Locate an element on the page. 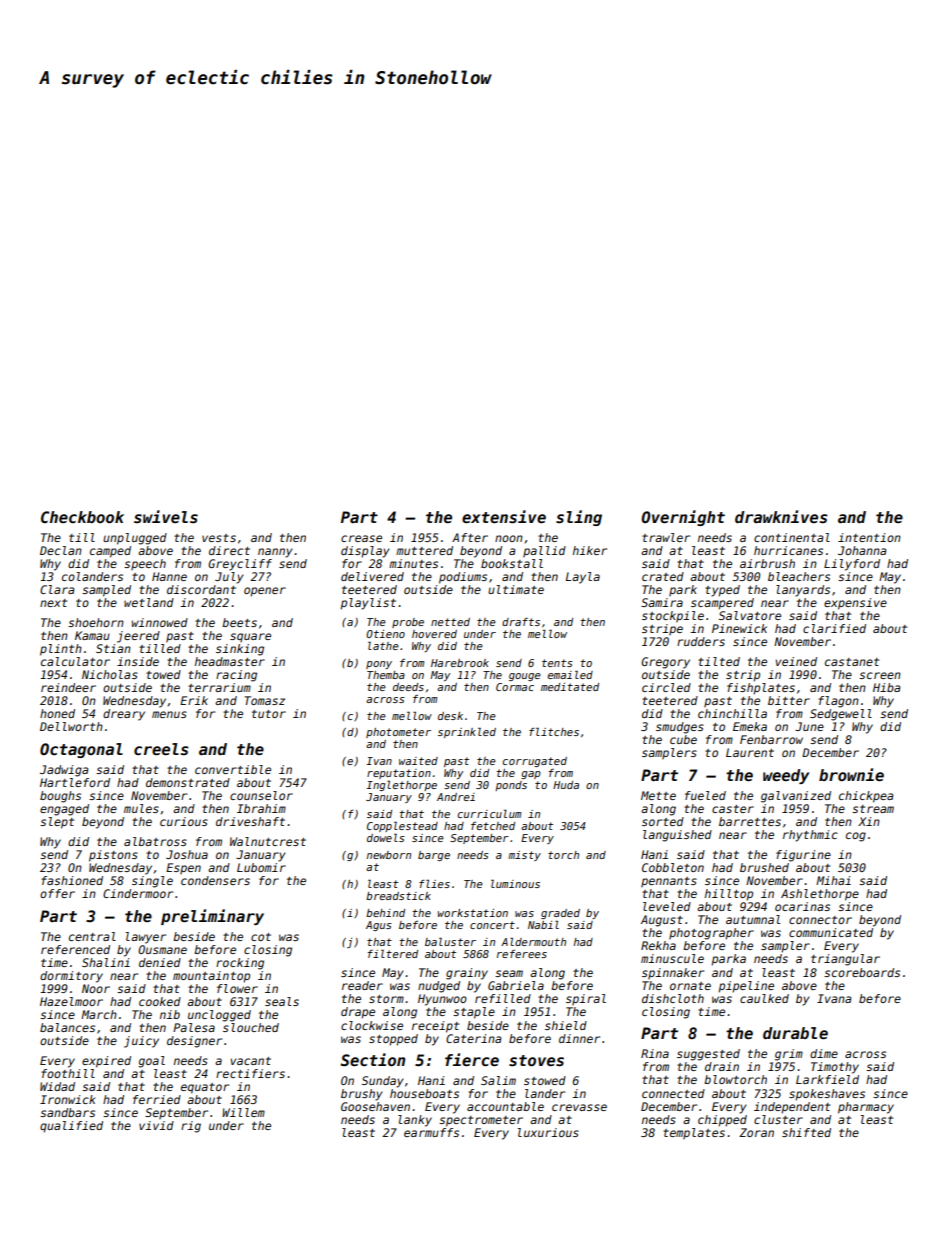  flitches is located at coordinates (554, 731).
